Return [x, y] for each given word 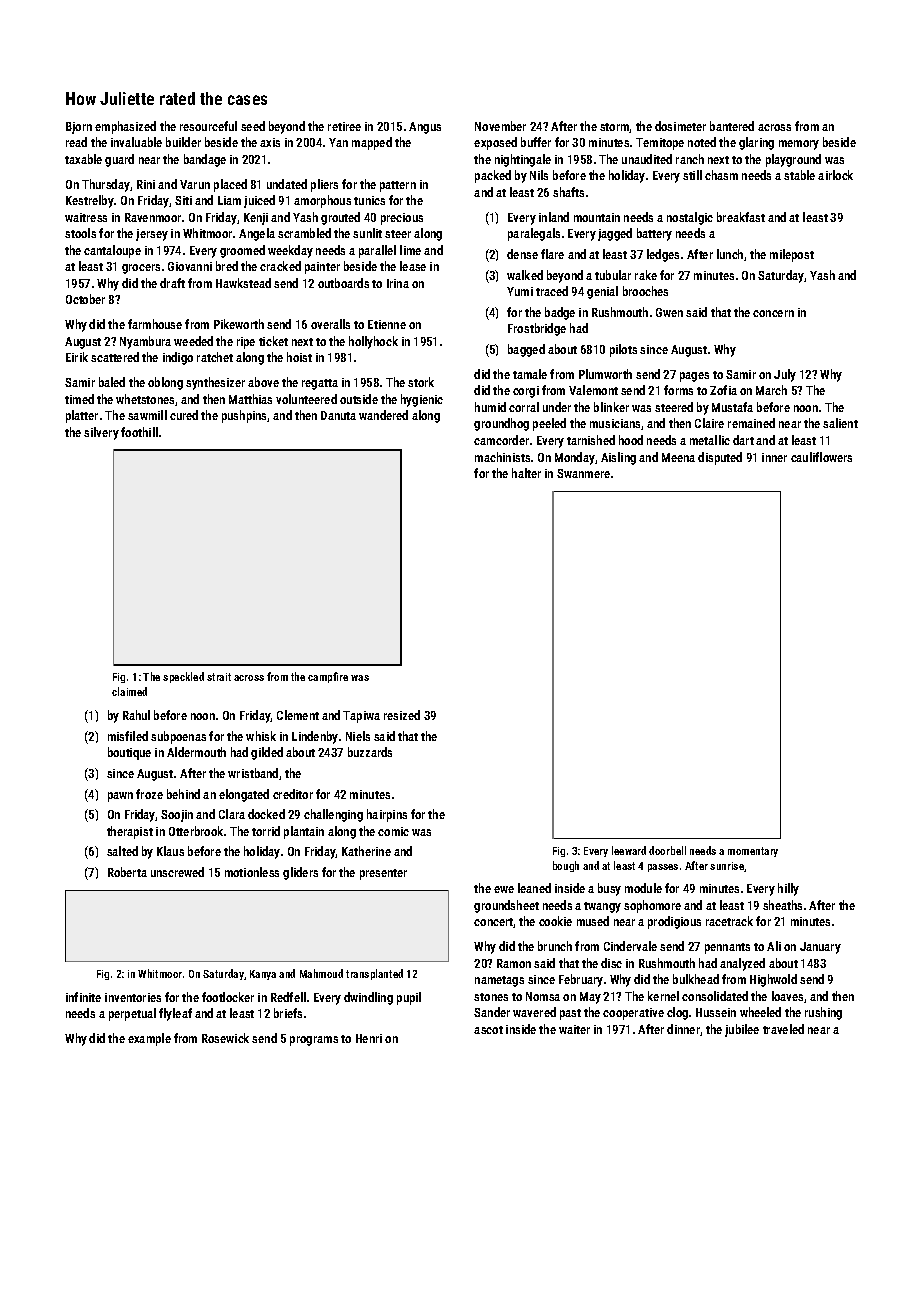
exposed [495, 143]
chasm [721, 175]
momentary [753, 852]
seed [253, 126]
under [557, 407]
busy [609, 889]
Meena [678, 457]
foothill [139, 432]
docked [266, 814]
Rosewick [225, 1038]
